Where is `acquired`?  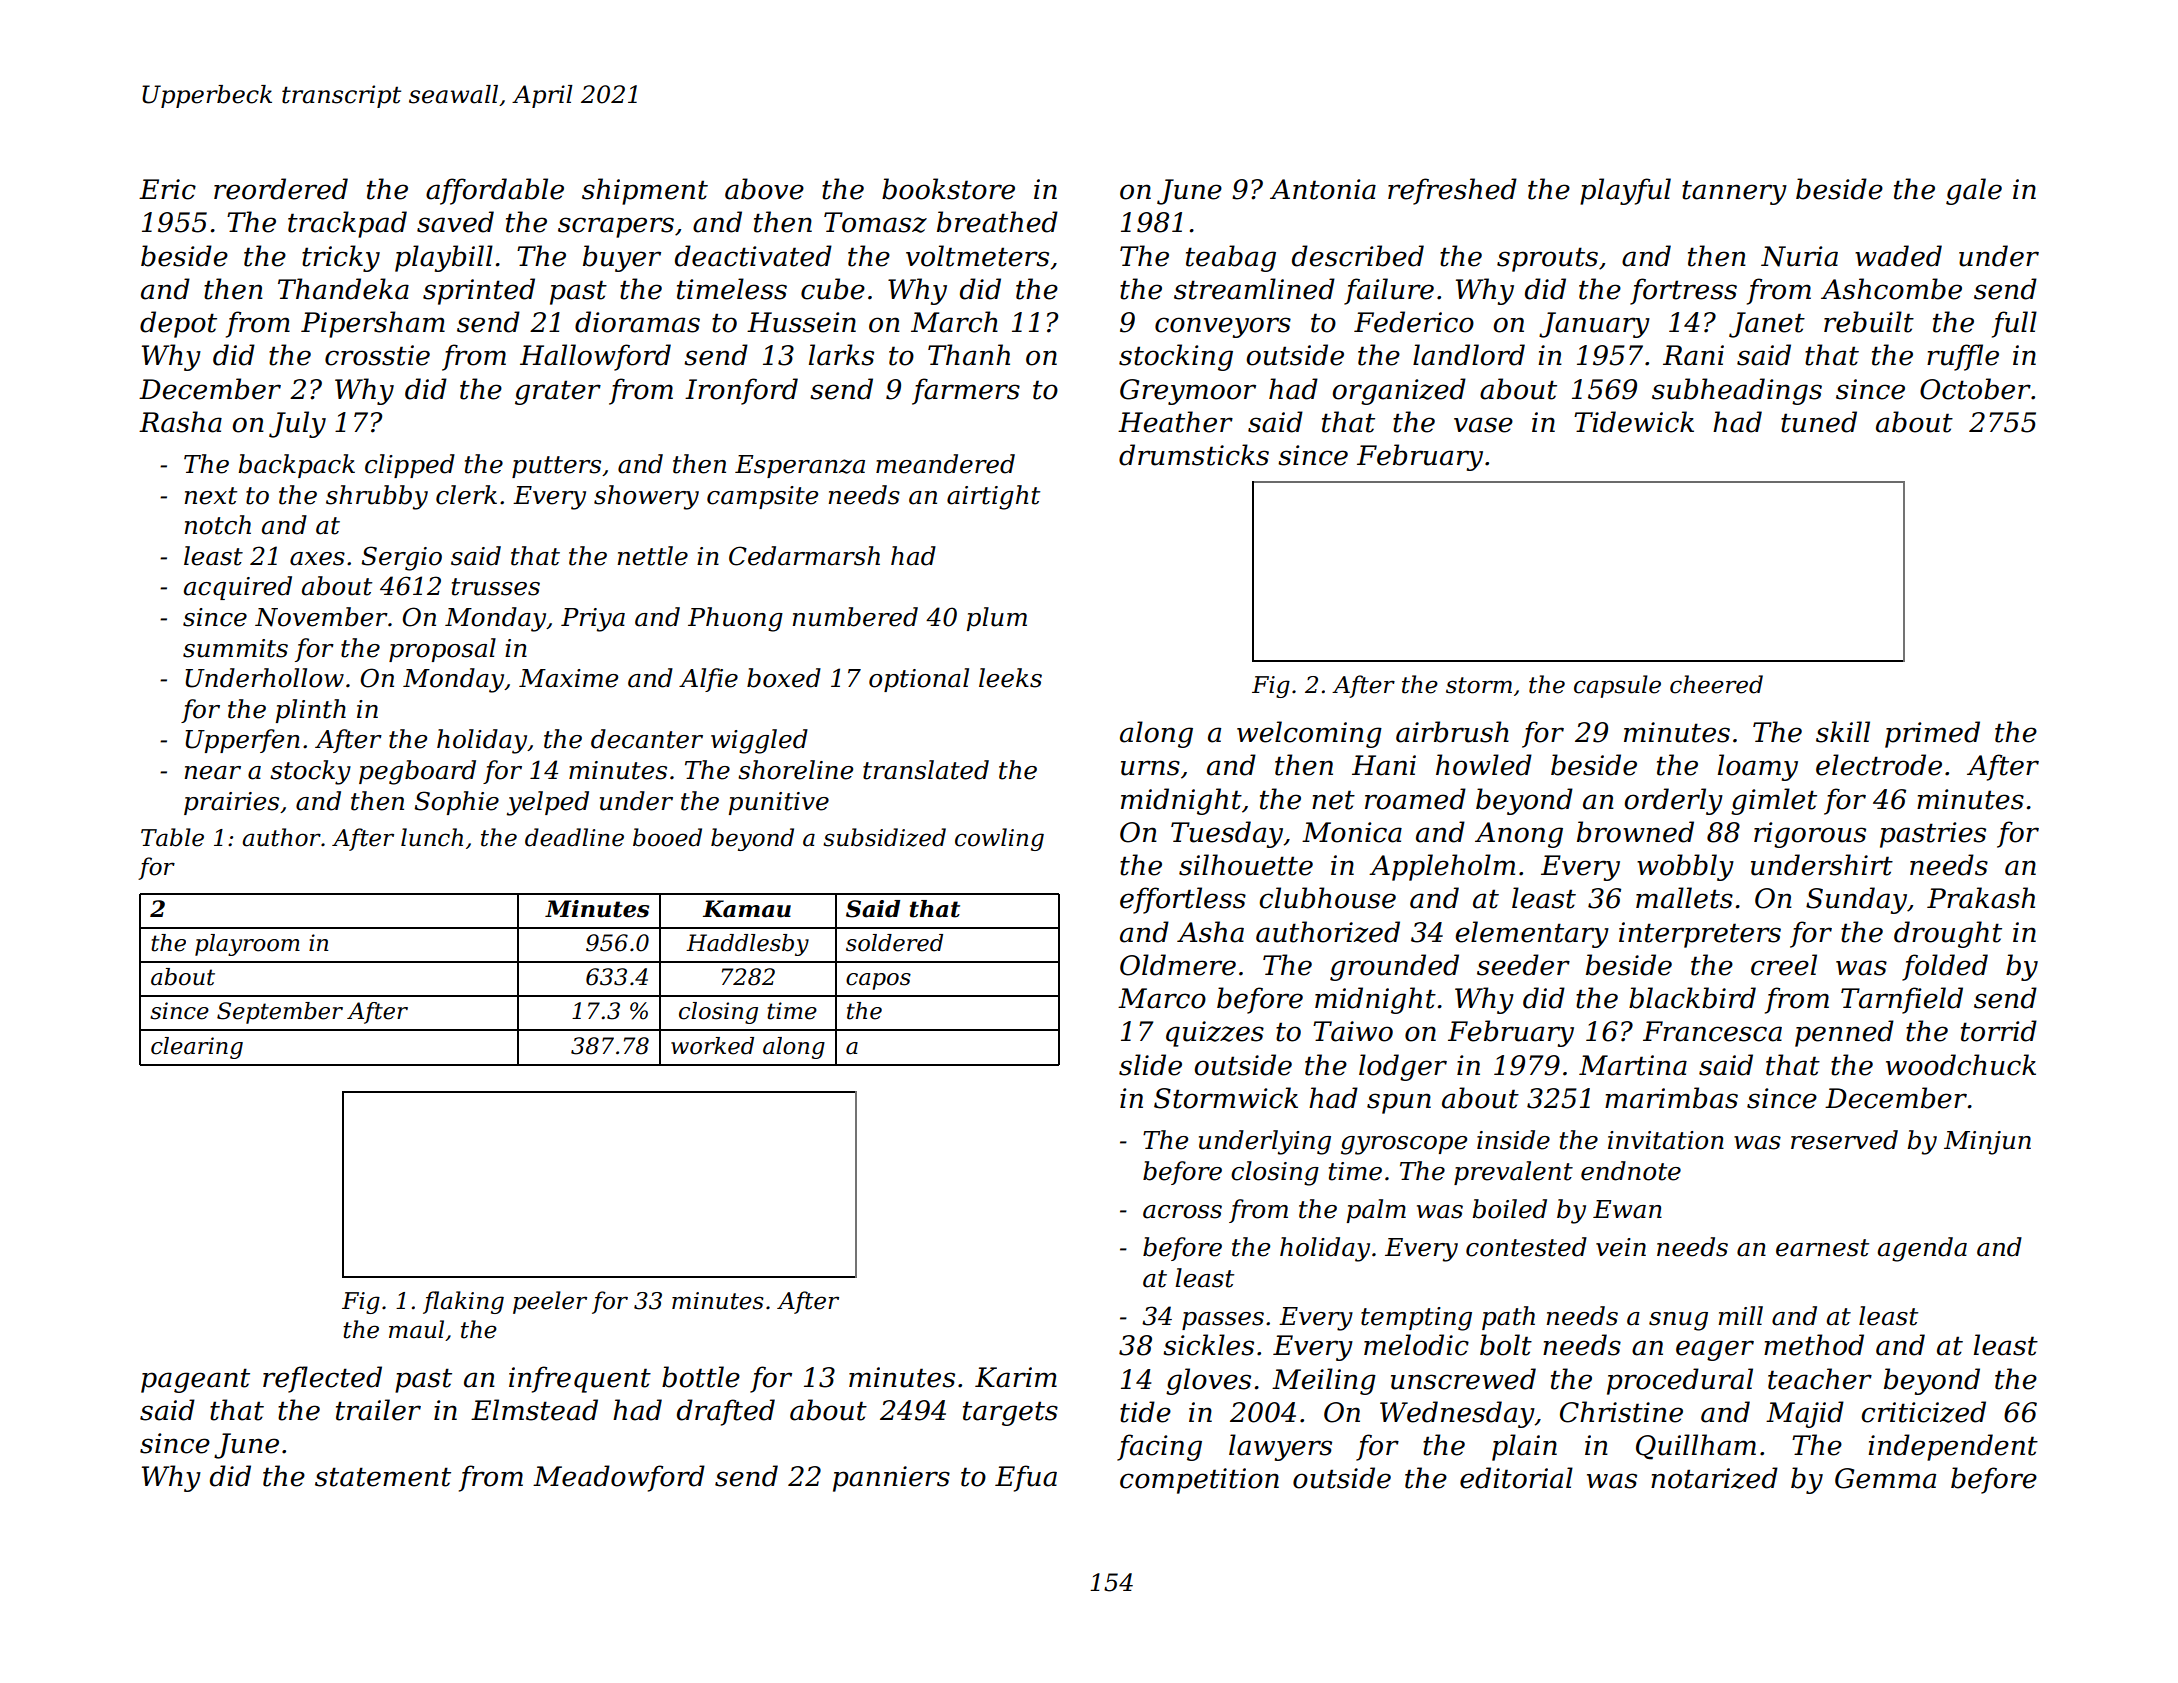 acquired is located at coordinates (238, 588).
